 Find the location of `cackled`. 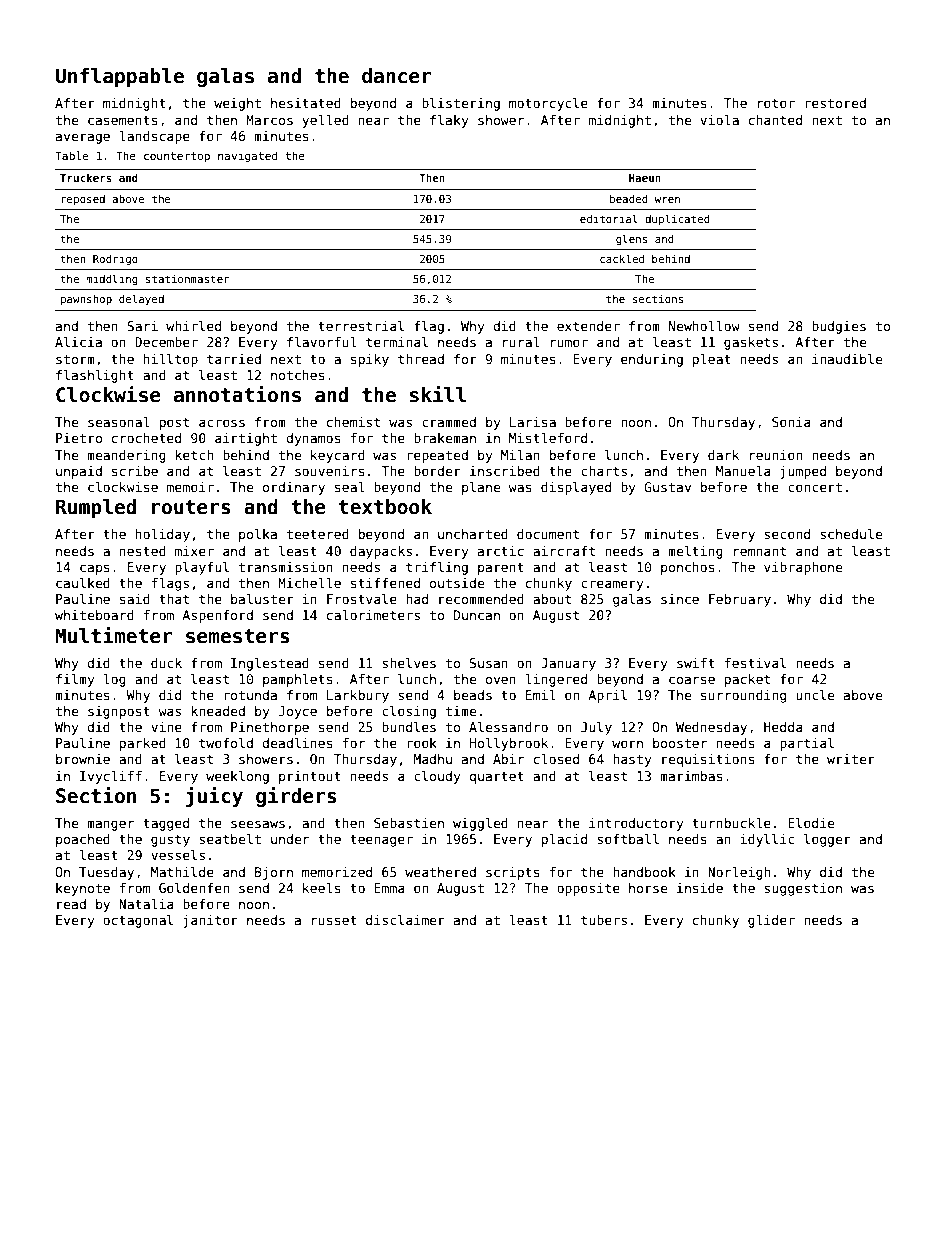

cackled is located at coordinates (622, 258).
